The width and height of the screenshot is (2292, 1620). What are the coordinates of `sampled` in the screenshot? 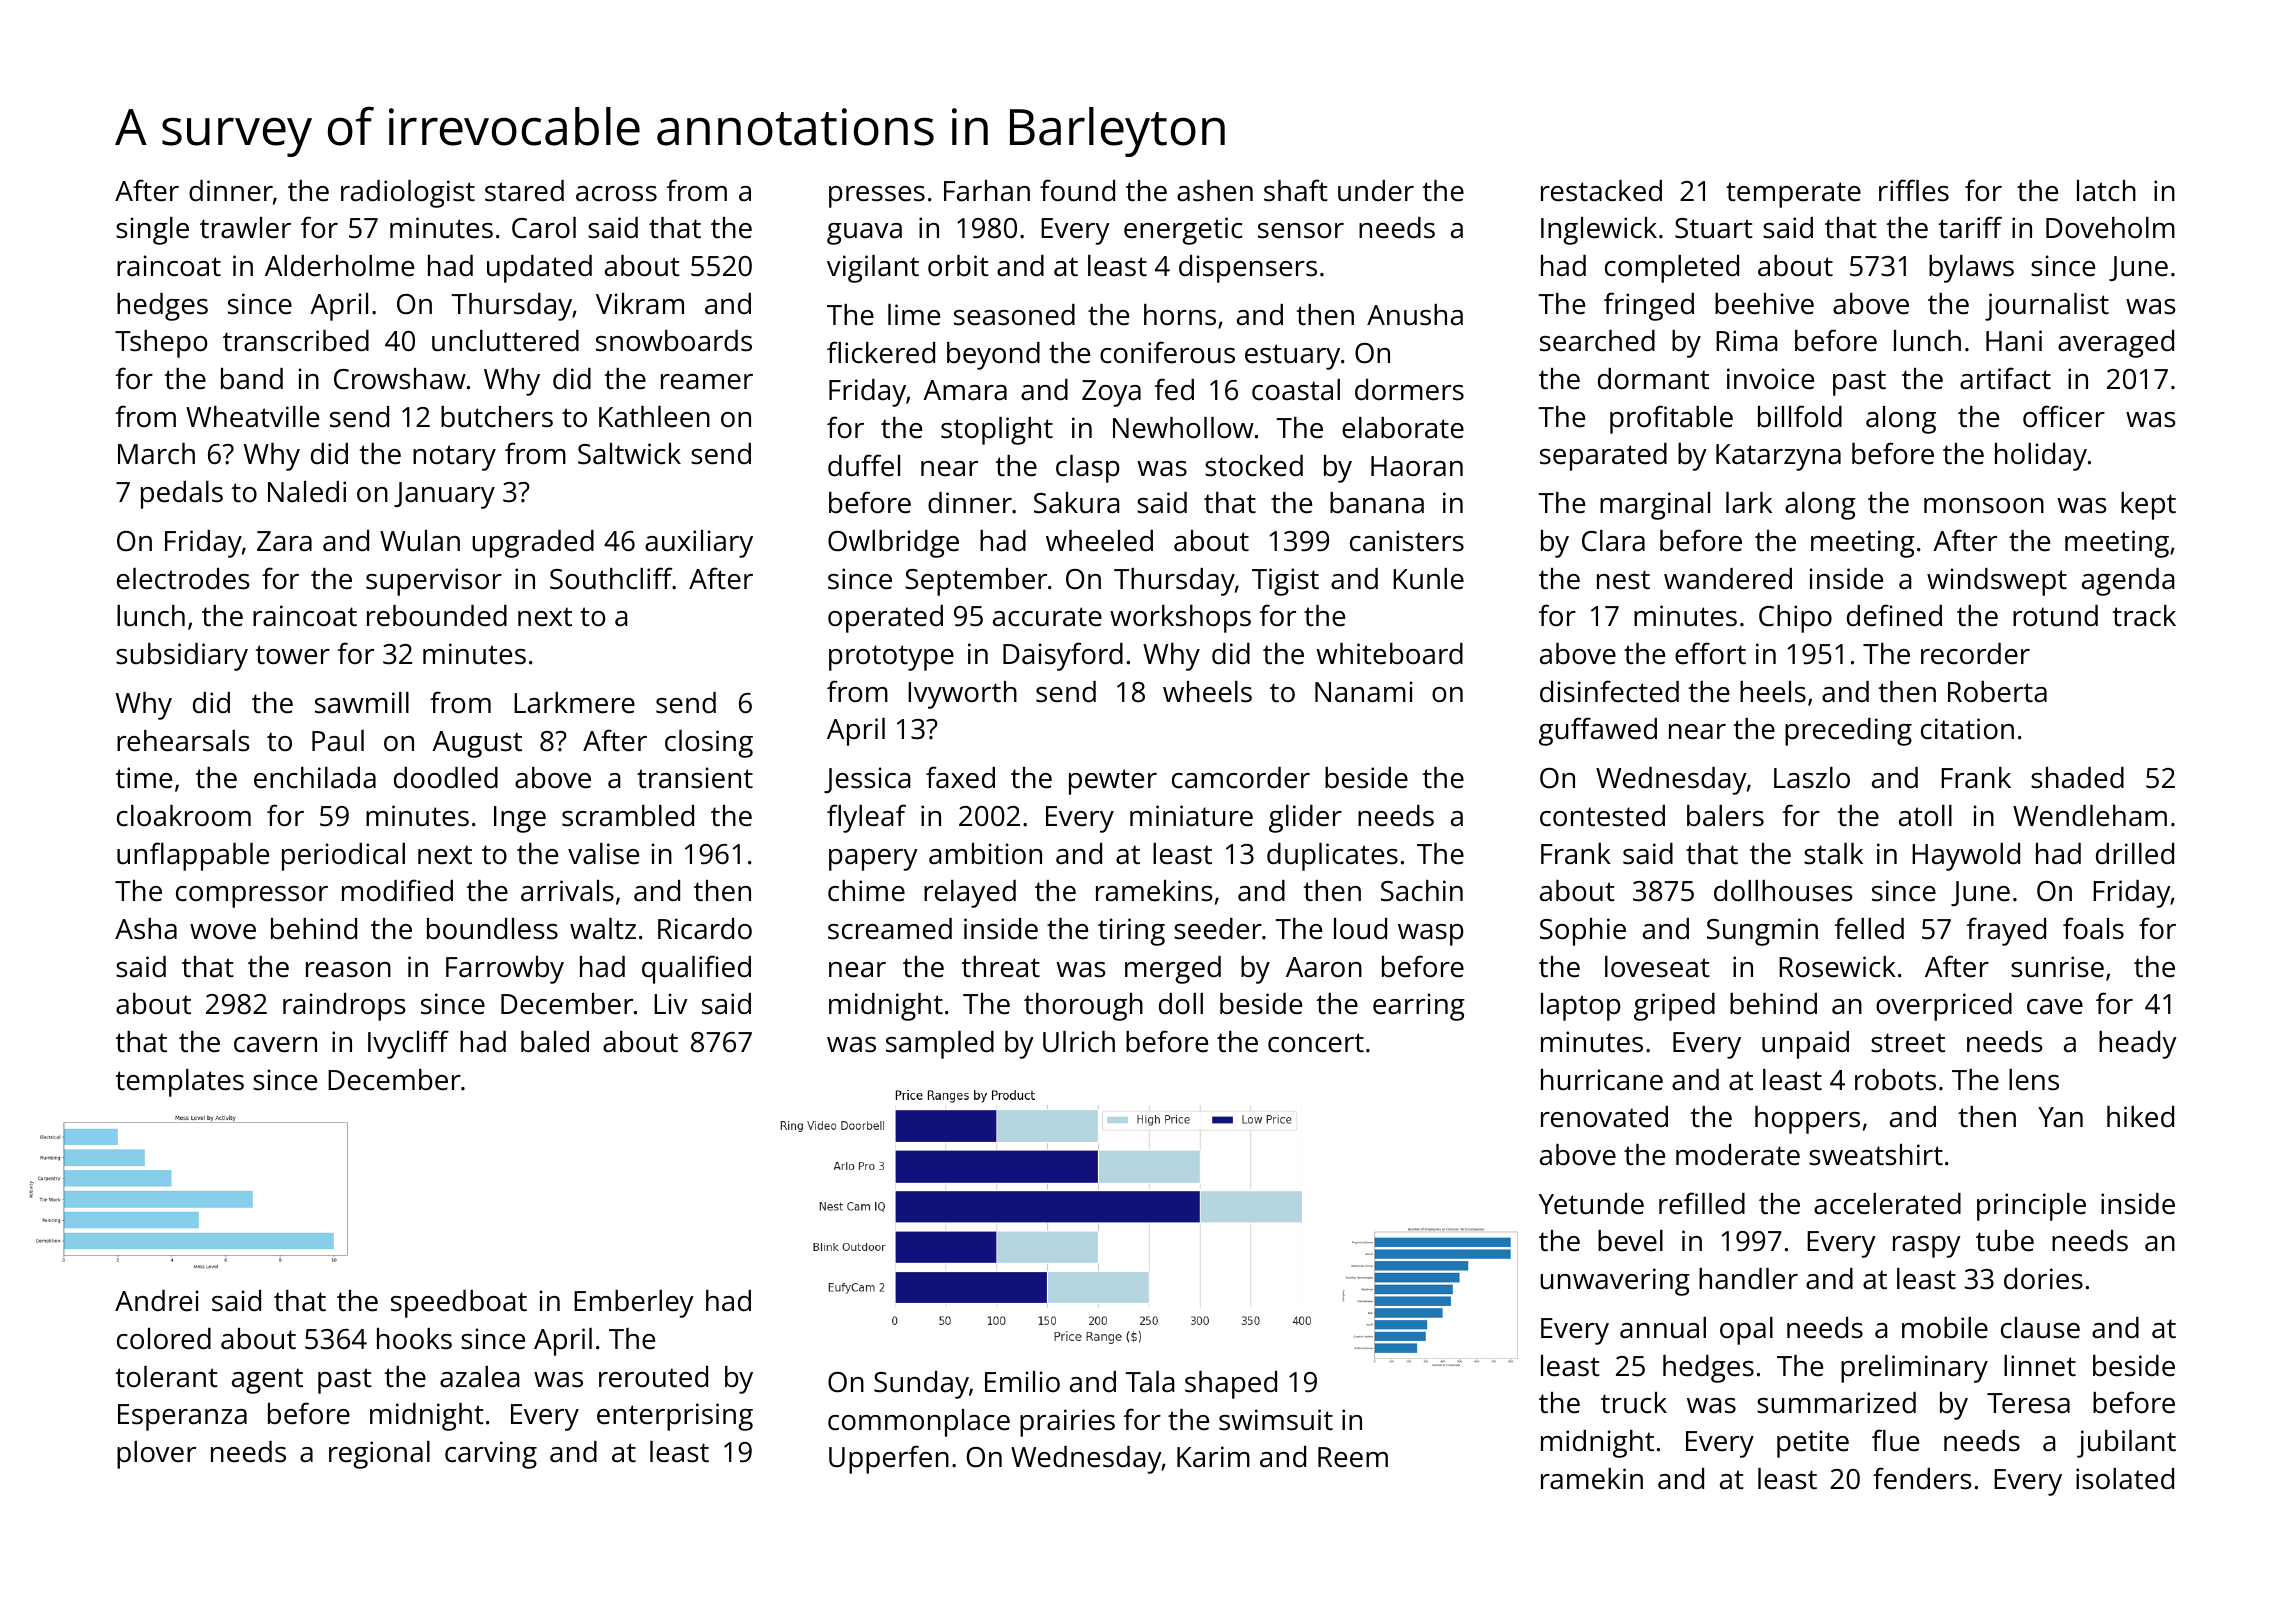 It's located at (940, 1045).
